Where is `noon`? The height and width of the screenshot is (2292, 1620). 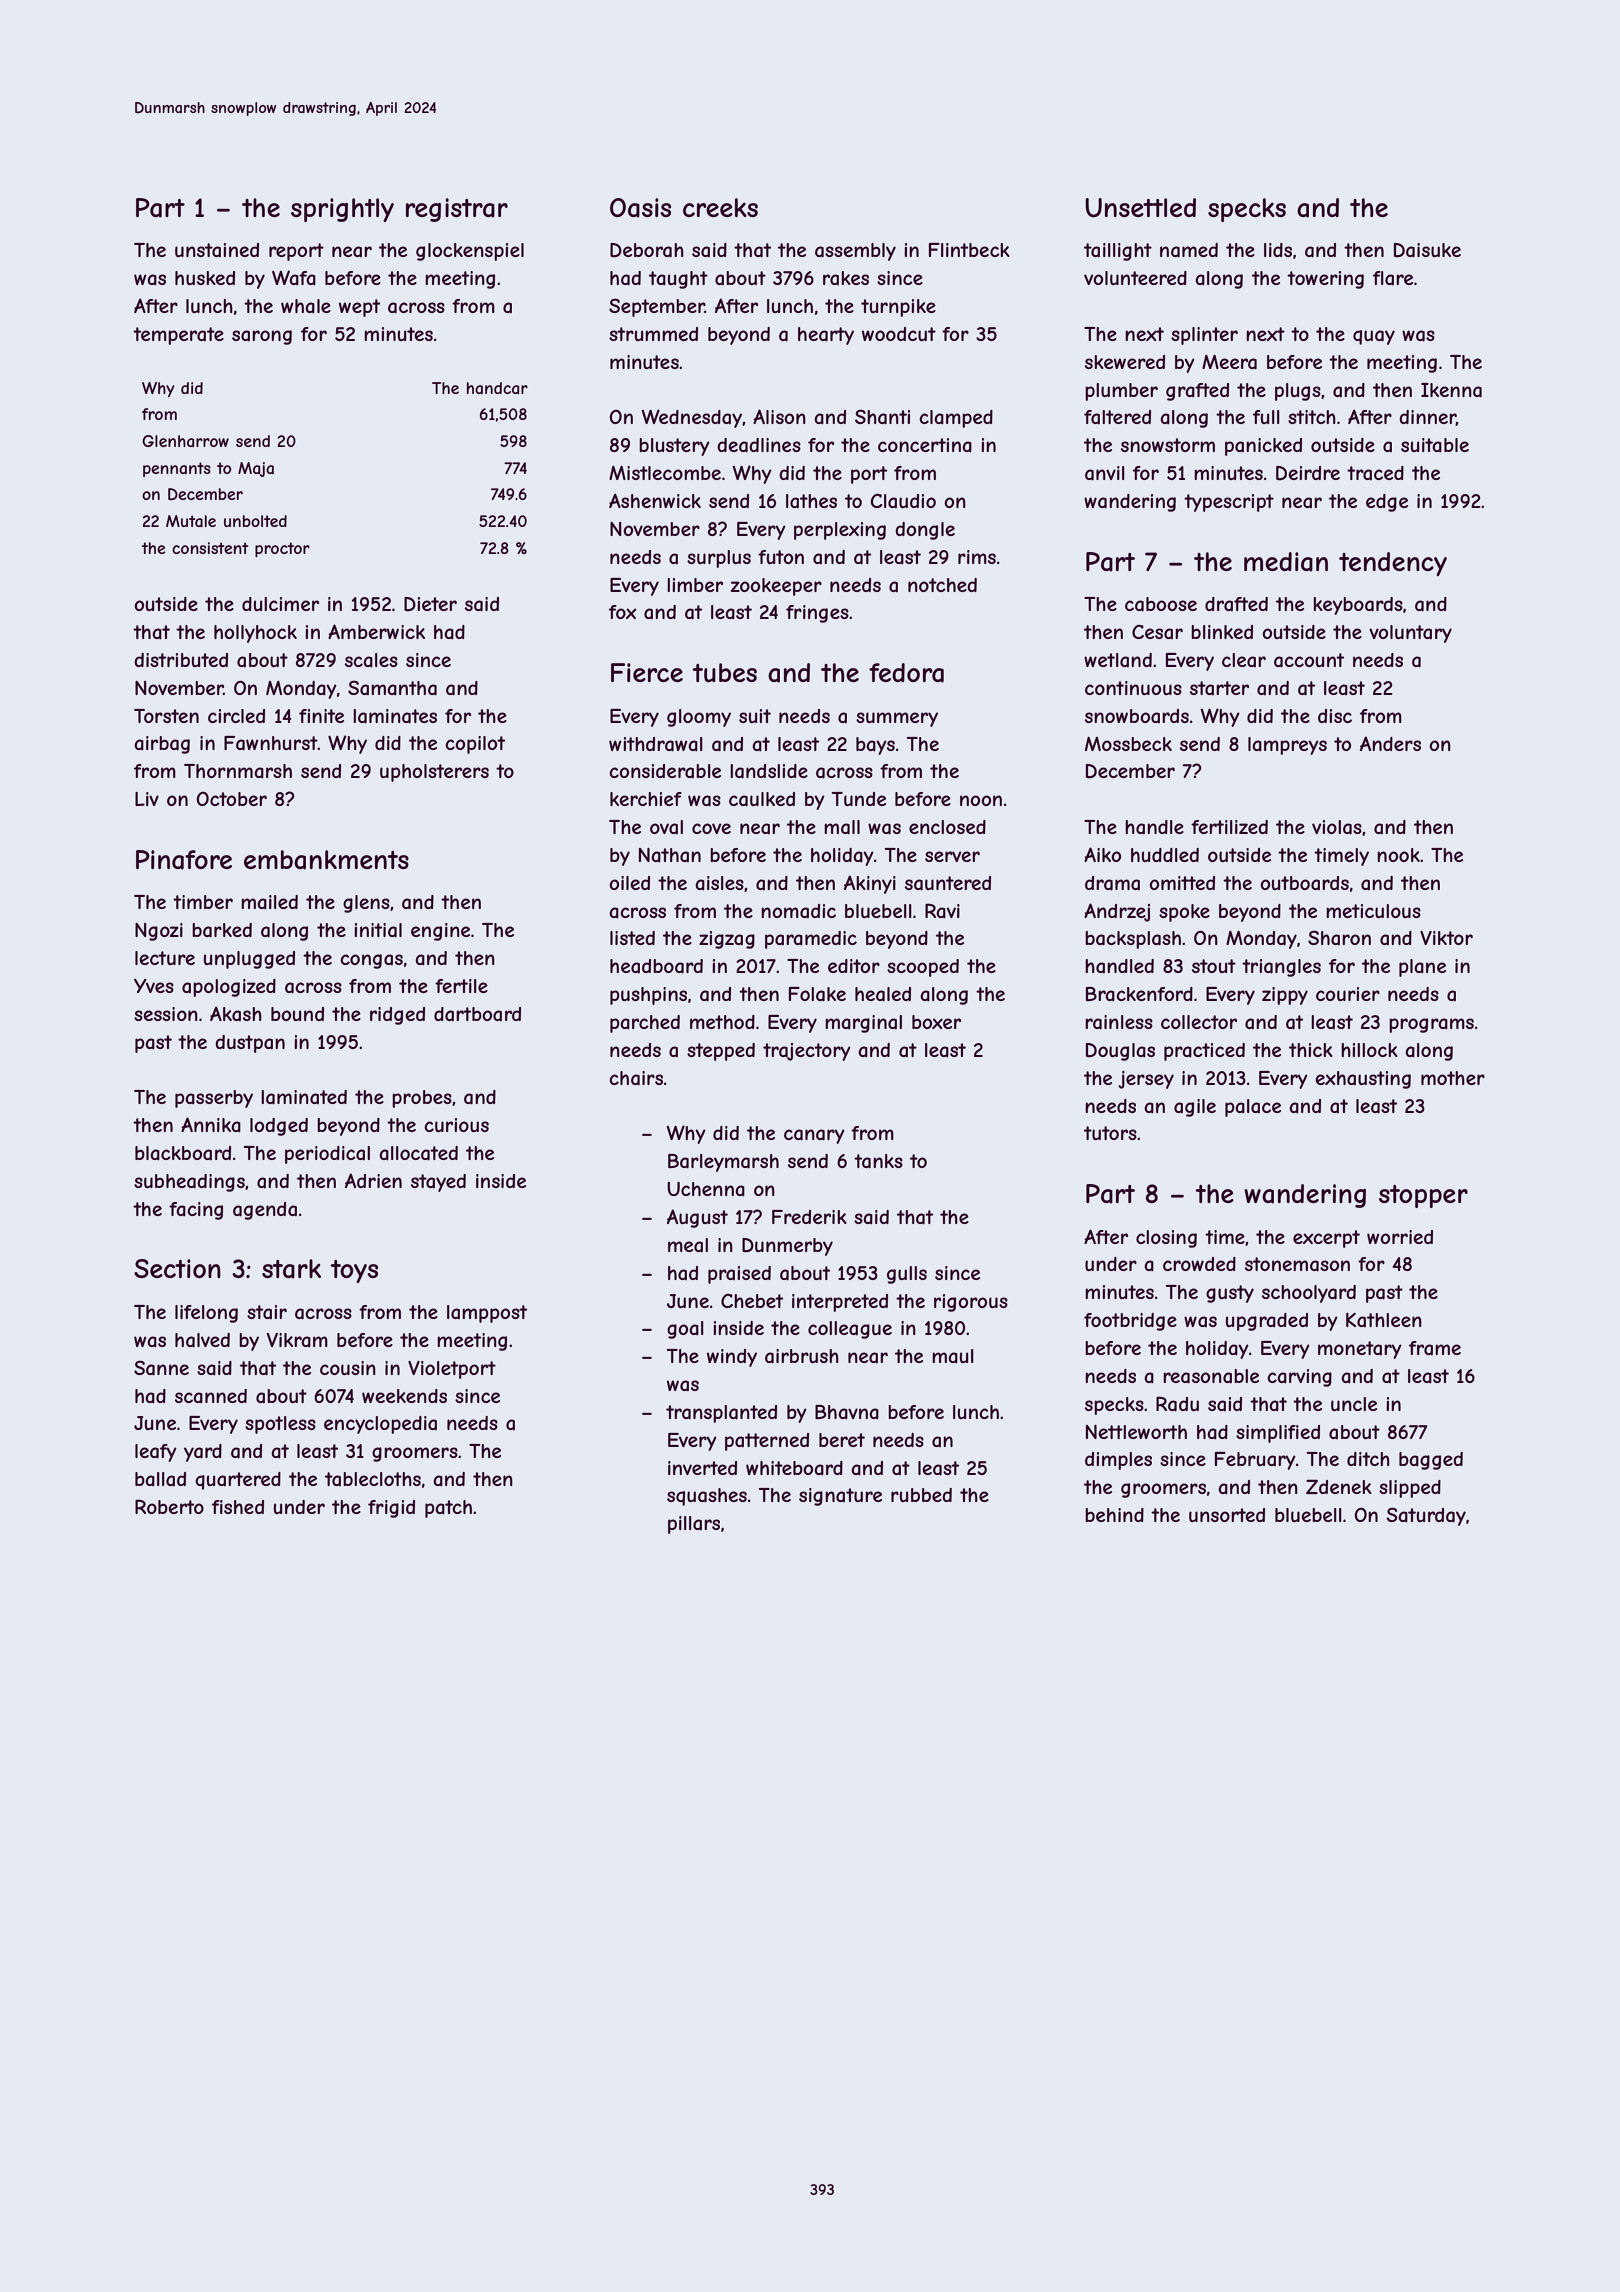 noon is located at coordinates (981, 800).
